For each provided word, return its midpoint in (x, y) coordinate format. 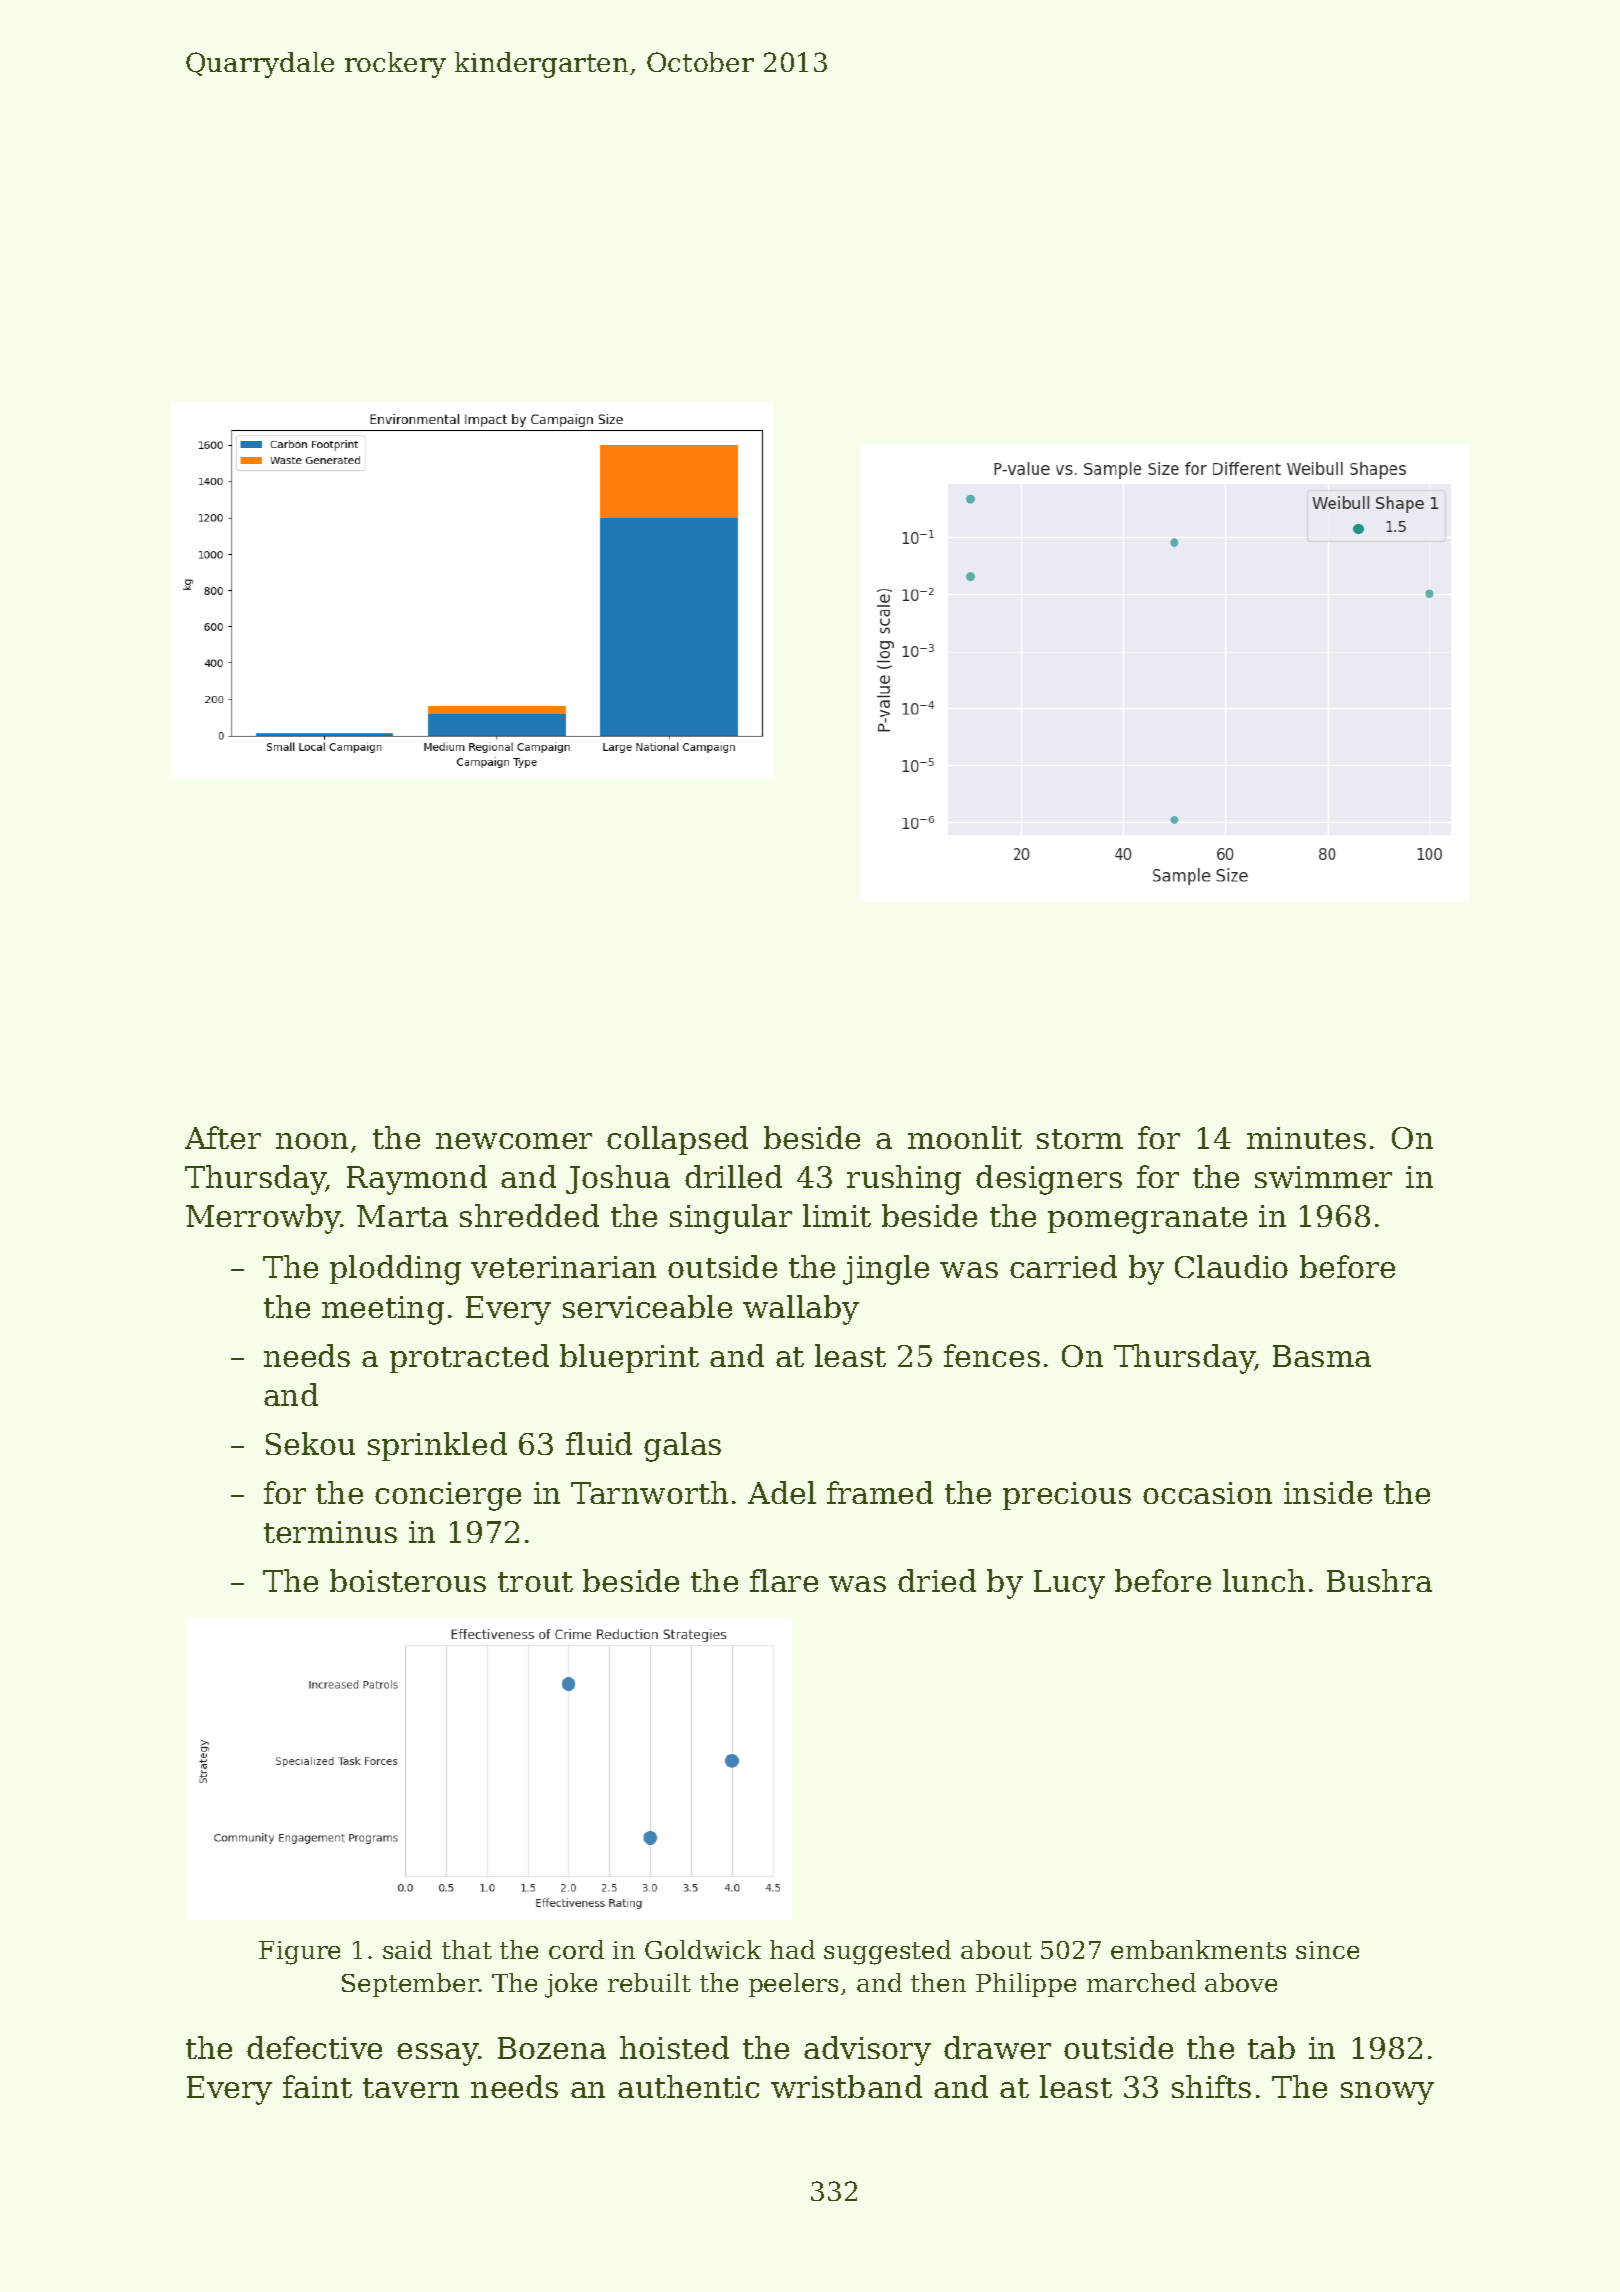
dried (937, 1580)
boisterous (408, 1580)
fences (992, 1355)
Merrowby (263, 1219)
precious (1067, 1496)
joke (571, 1985)
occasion (1207, 1493)
